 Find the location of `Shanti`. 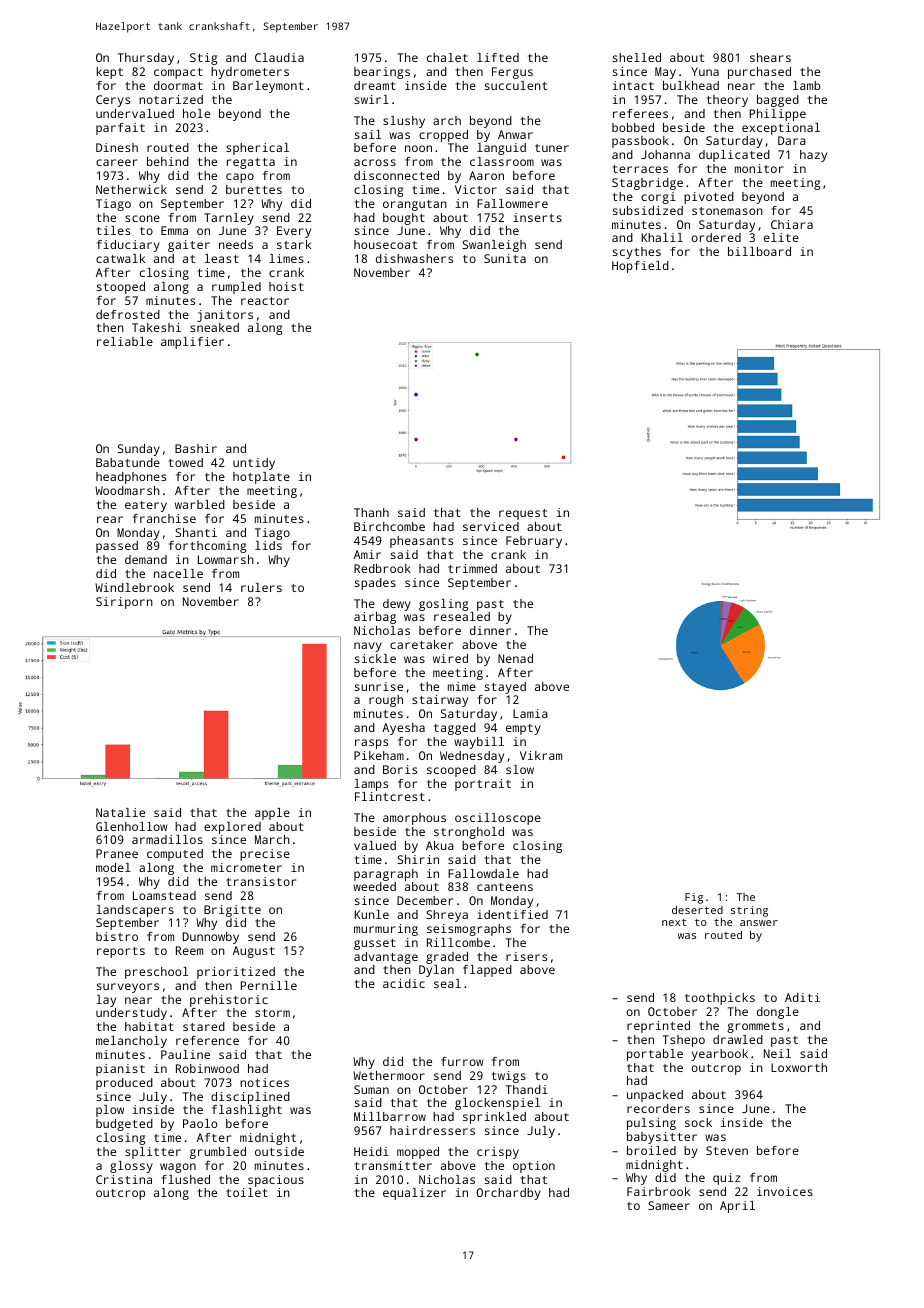

Shanti is located at coordinates (196, 532).
